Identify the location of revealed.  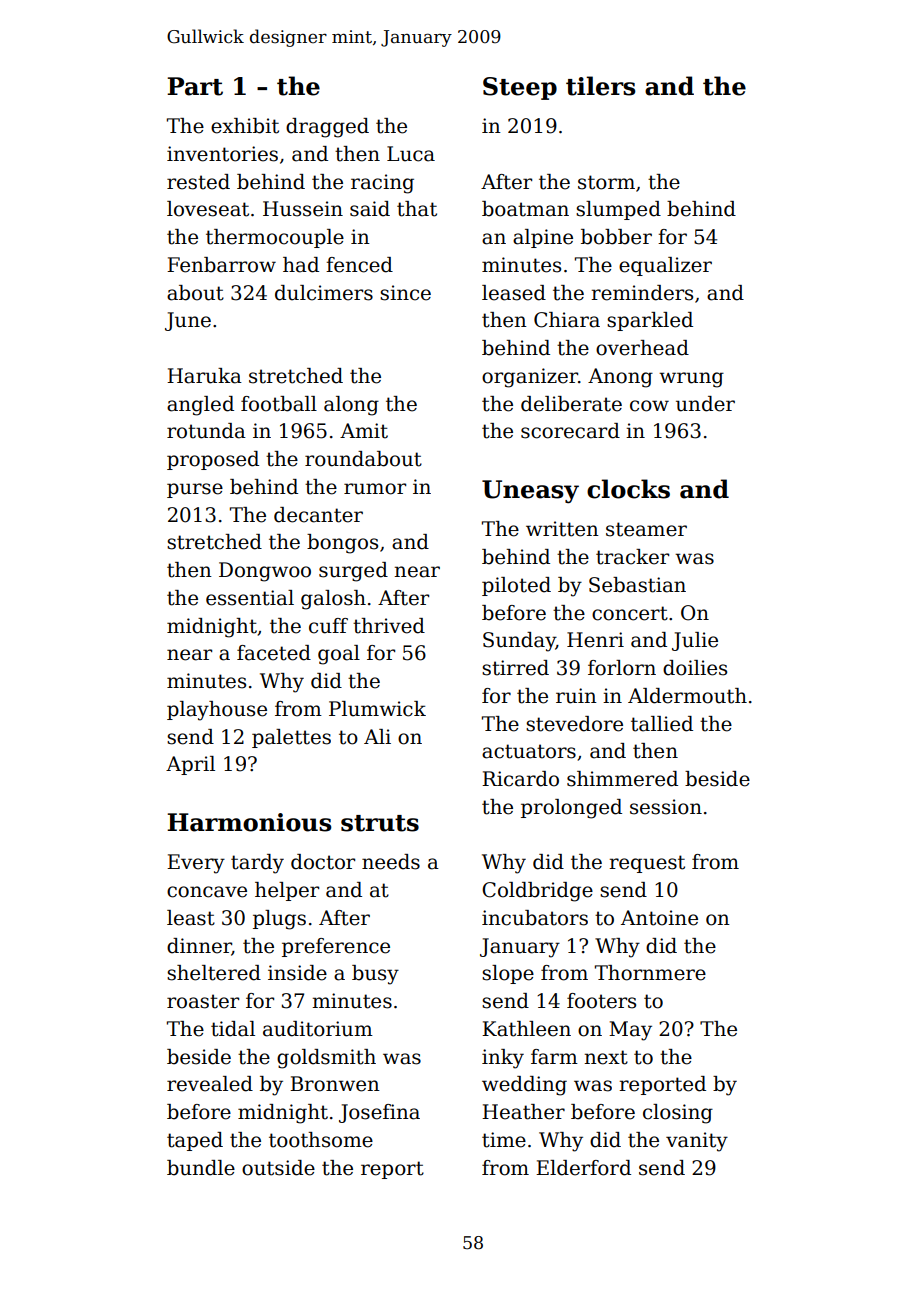
(210, 1084).
